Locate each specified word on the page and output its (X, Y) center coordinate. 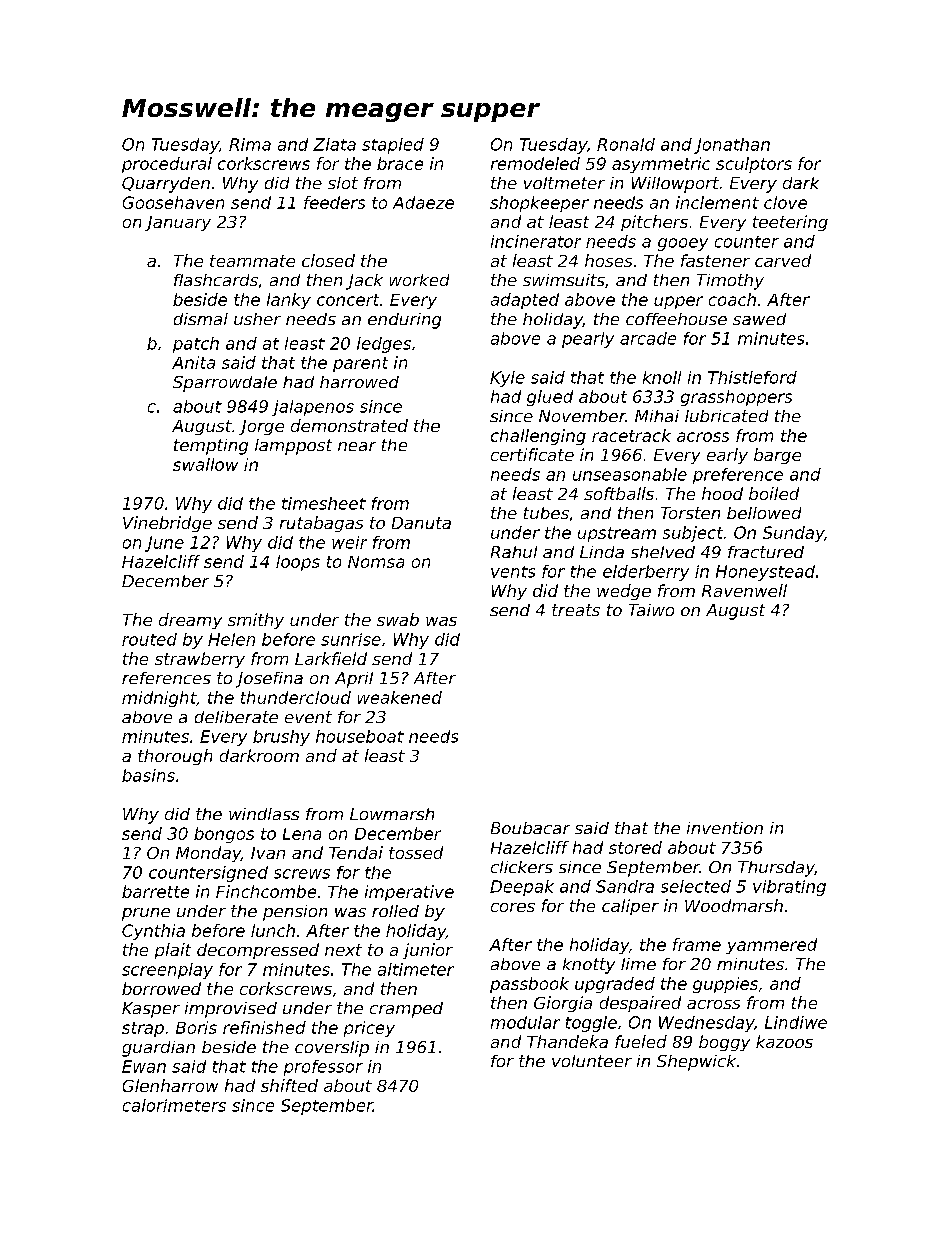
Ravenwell (744, 590)
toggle (591, 1024)
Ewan (144, 1066)
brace (400, 163)
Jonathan (732, 146)
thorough (175, 757)
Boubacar (530, 828)
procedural (167, 165)
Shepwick (696, 1063)
